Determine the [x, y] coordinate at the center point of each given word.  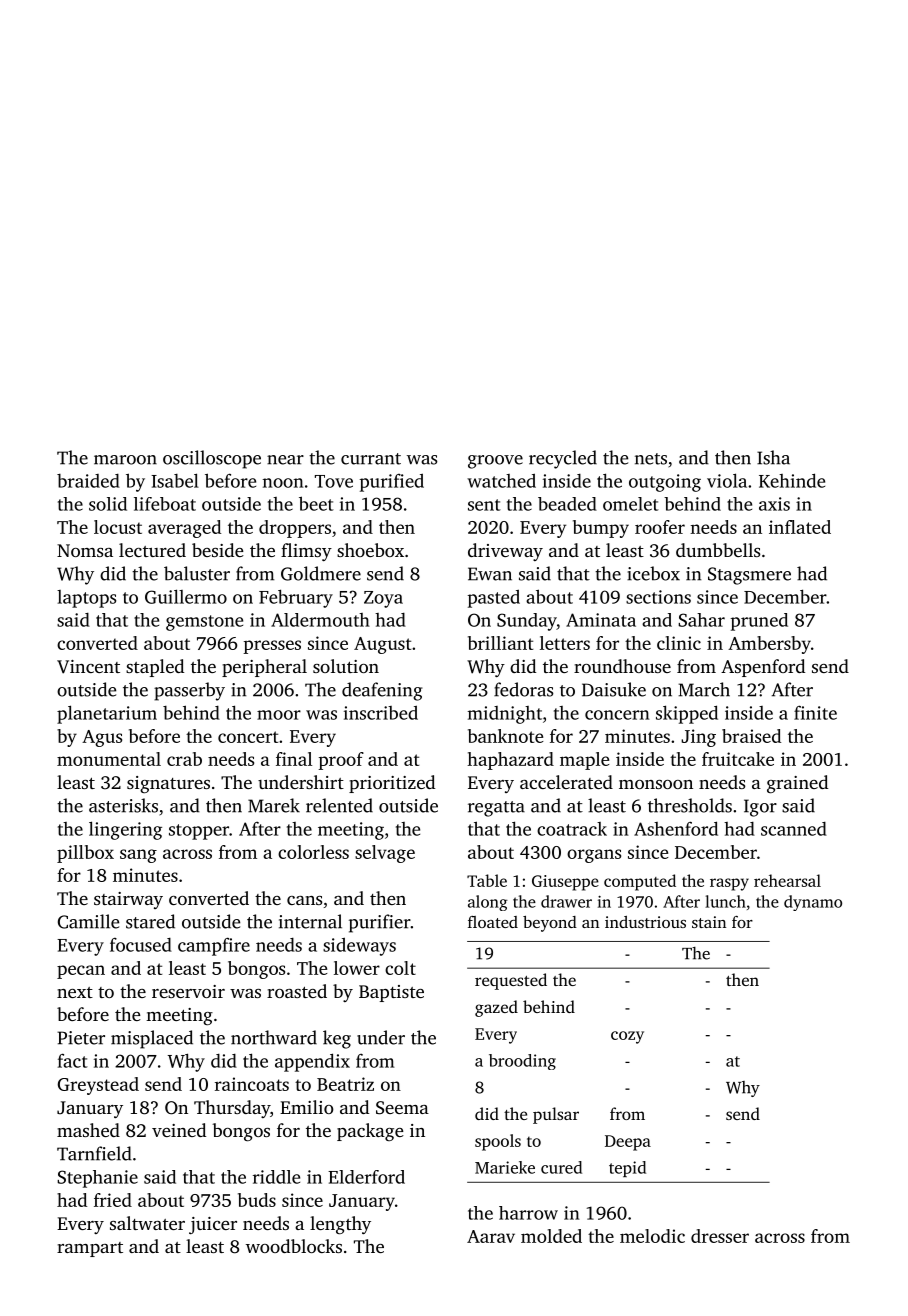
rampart [90, 1249]
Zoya [383, 599]
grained [797, 784]
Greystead [98, 1086]
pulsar [556, 1115]
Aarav [491, 1236]
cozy [627, 1037]
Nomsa [85, 550]
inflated [800, 527]
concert [248, 737]
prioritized [392, 784]
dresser [720, 1236]
